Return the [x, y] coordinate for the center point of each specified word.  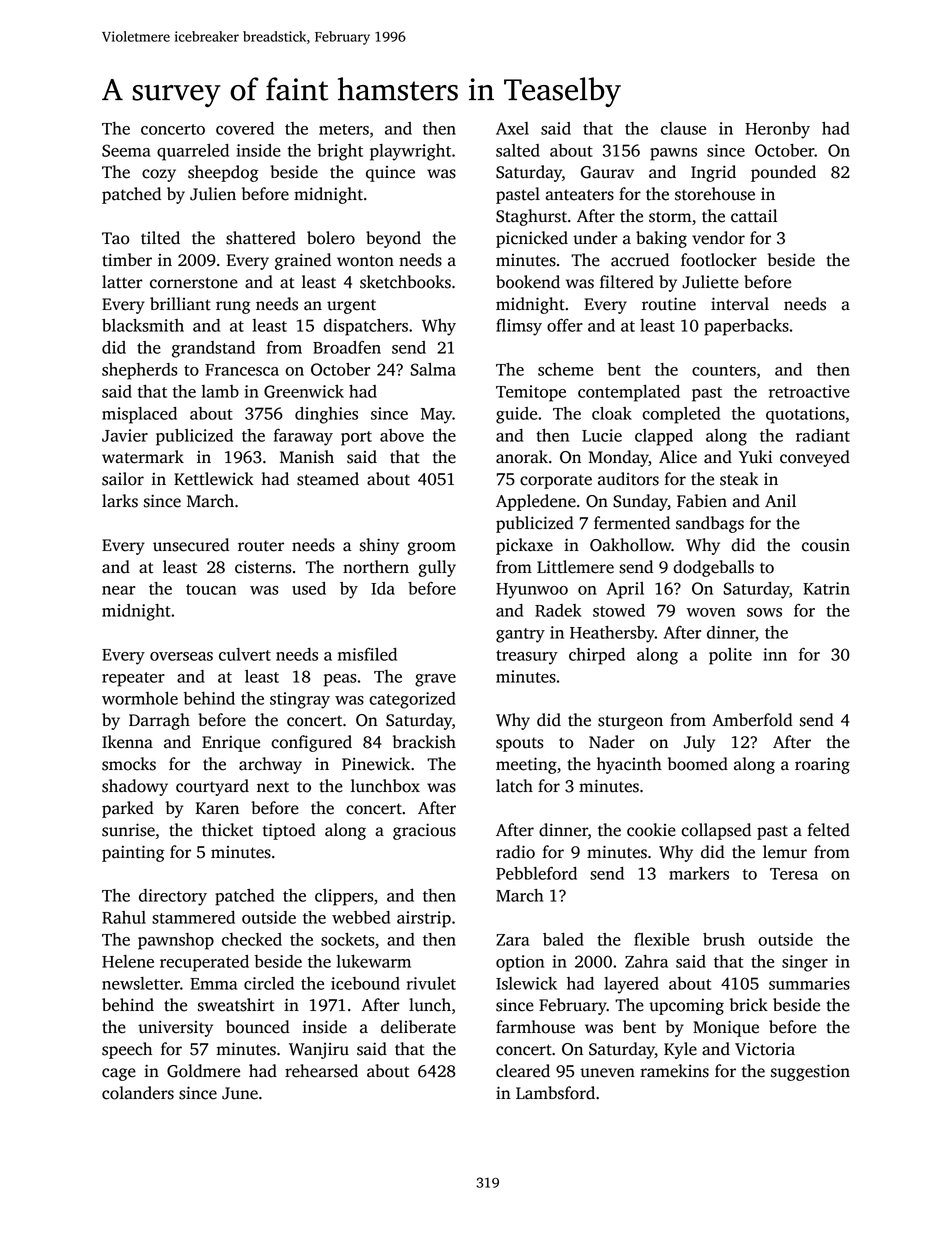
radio [515, 852]
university [175, 1029]
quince [390, 174]
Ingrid [713, 173]
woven [710, 612]
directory [173, 897]
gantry [520, 635]
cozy [159, 175]
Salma [433, 369]
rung [233, 307]
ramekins [674, 1071]
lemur [785, 852]
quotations [805, 415]
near [118, 590]
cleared [523, 1071]
